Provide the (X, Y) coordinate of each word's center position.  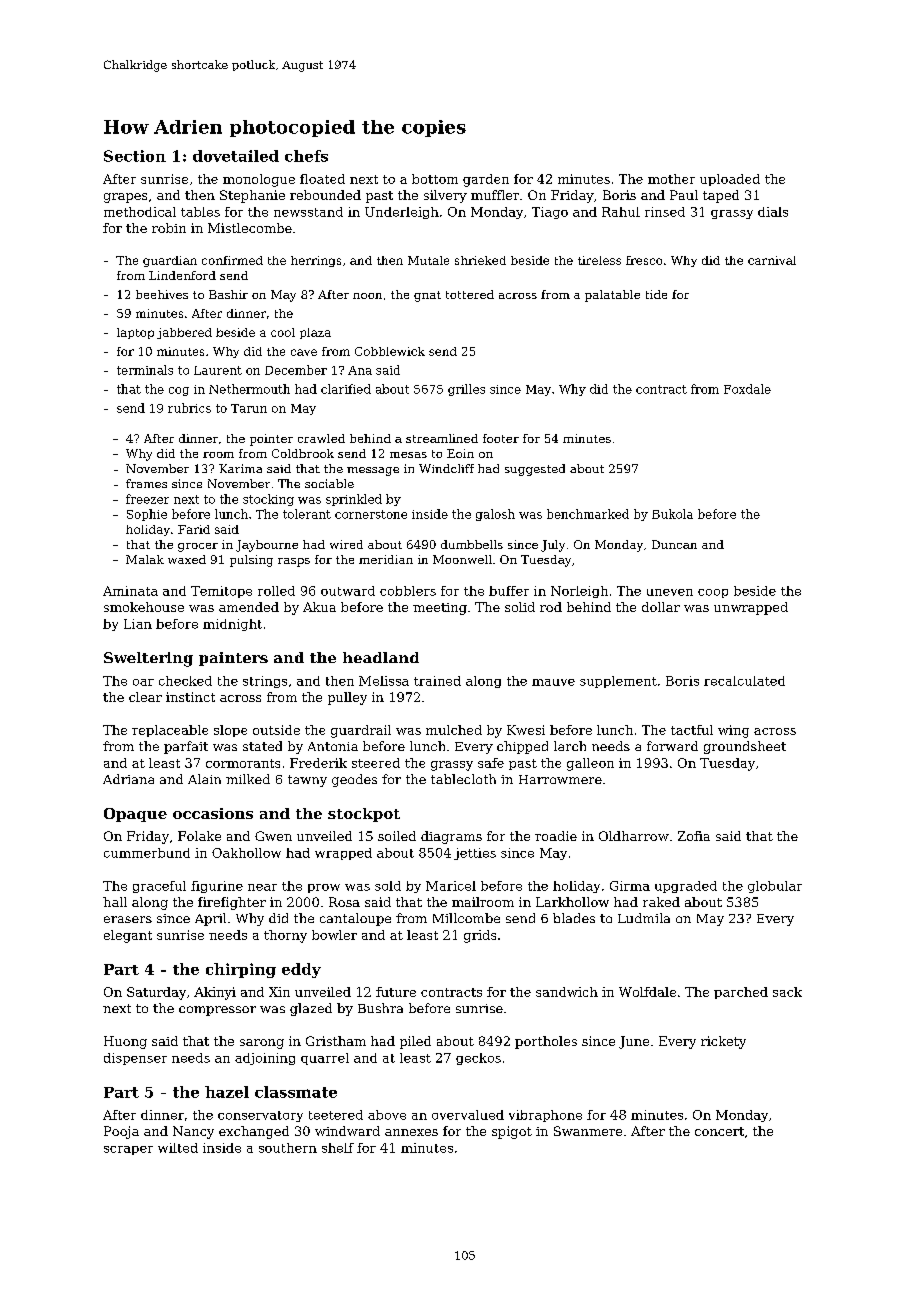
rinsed (665, 212)
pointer (271, 440)
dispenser (135, 1059)
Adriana (128, 779)
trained (437, 681)
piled (415, 1042)
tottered (470, 294)
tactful (692, 730)
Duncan (674, 544)
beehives (162, 294)
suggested (535, 470)
